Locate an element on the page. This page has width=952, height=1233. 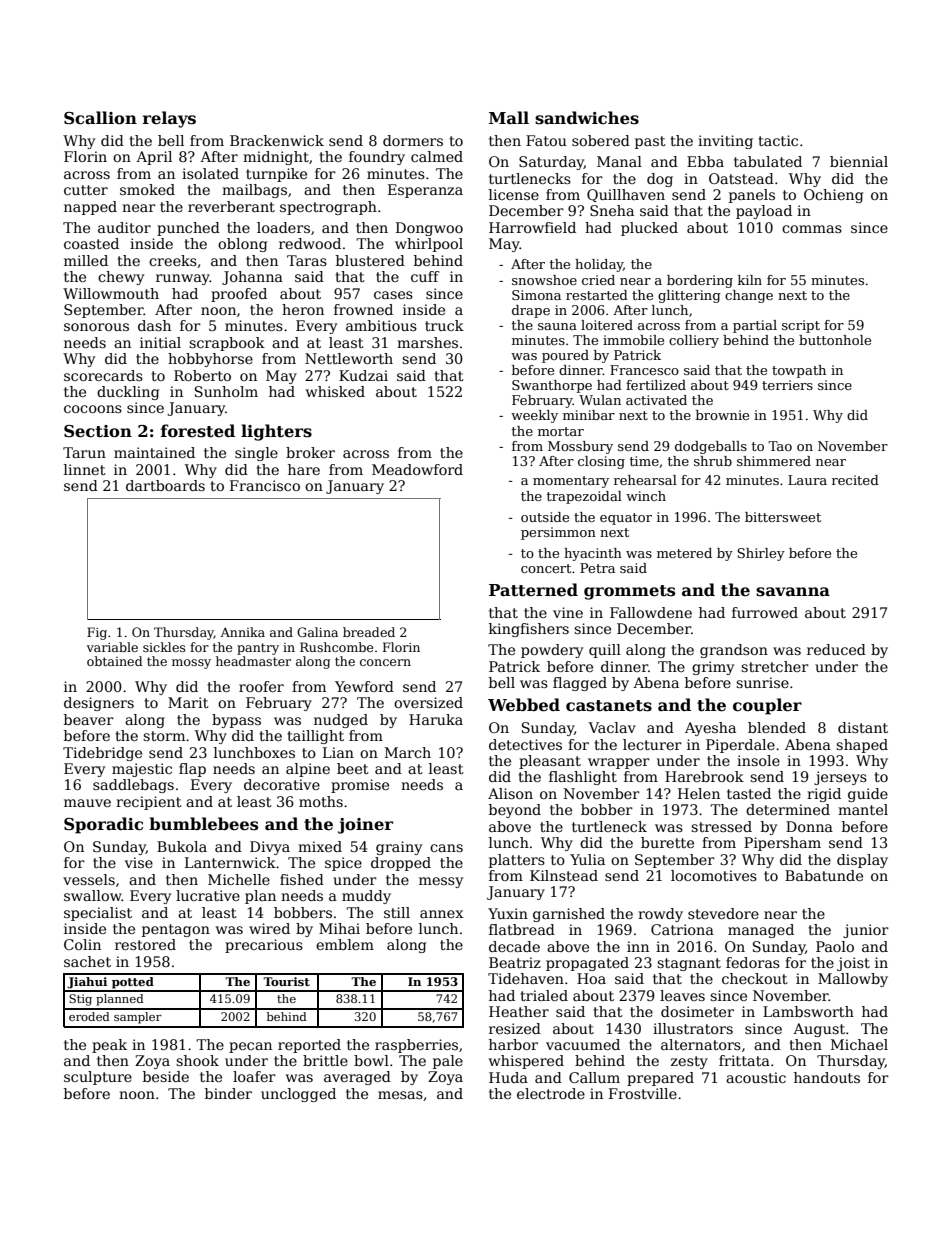
tactic is located at coordinates (778, 140).
